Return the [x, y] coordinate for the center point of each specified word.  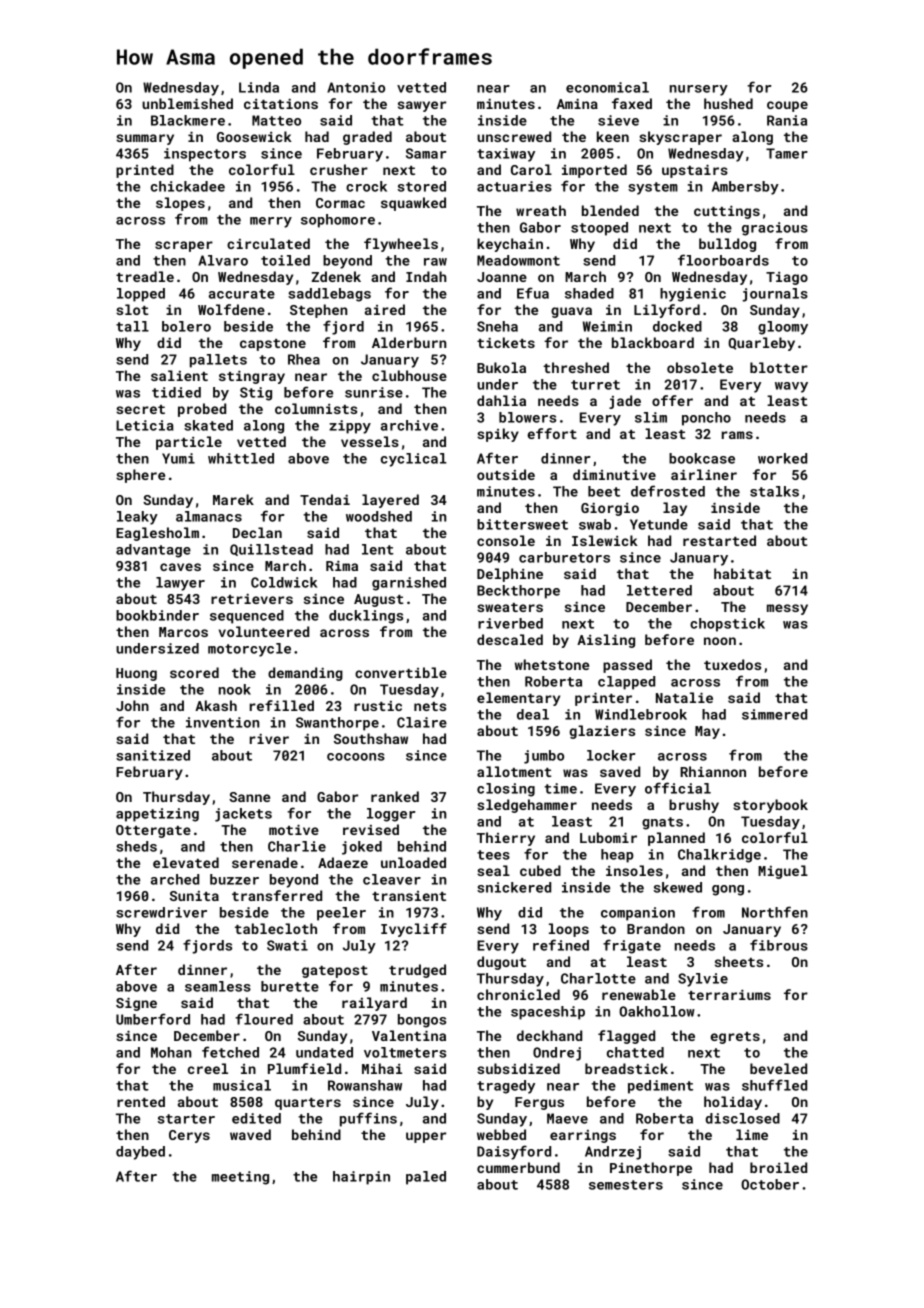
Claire [422, 722]
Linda [259, 87]
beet [604, 491]
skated [208, 425]
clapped [626, 683]
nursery [699, 90]
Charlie [297, 846]
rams [737, 435]
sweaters [510, 607]
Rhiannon [713, 771]
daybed [140, 1153]
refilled [282, 705]
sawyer [422, 106]
